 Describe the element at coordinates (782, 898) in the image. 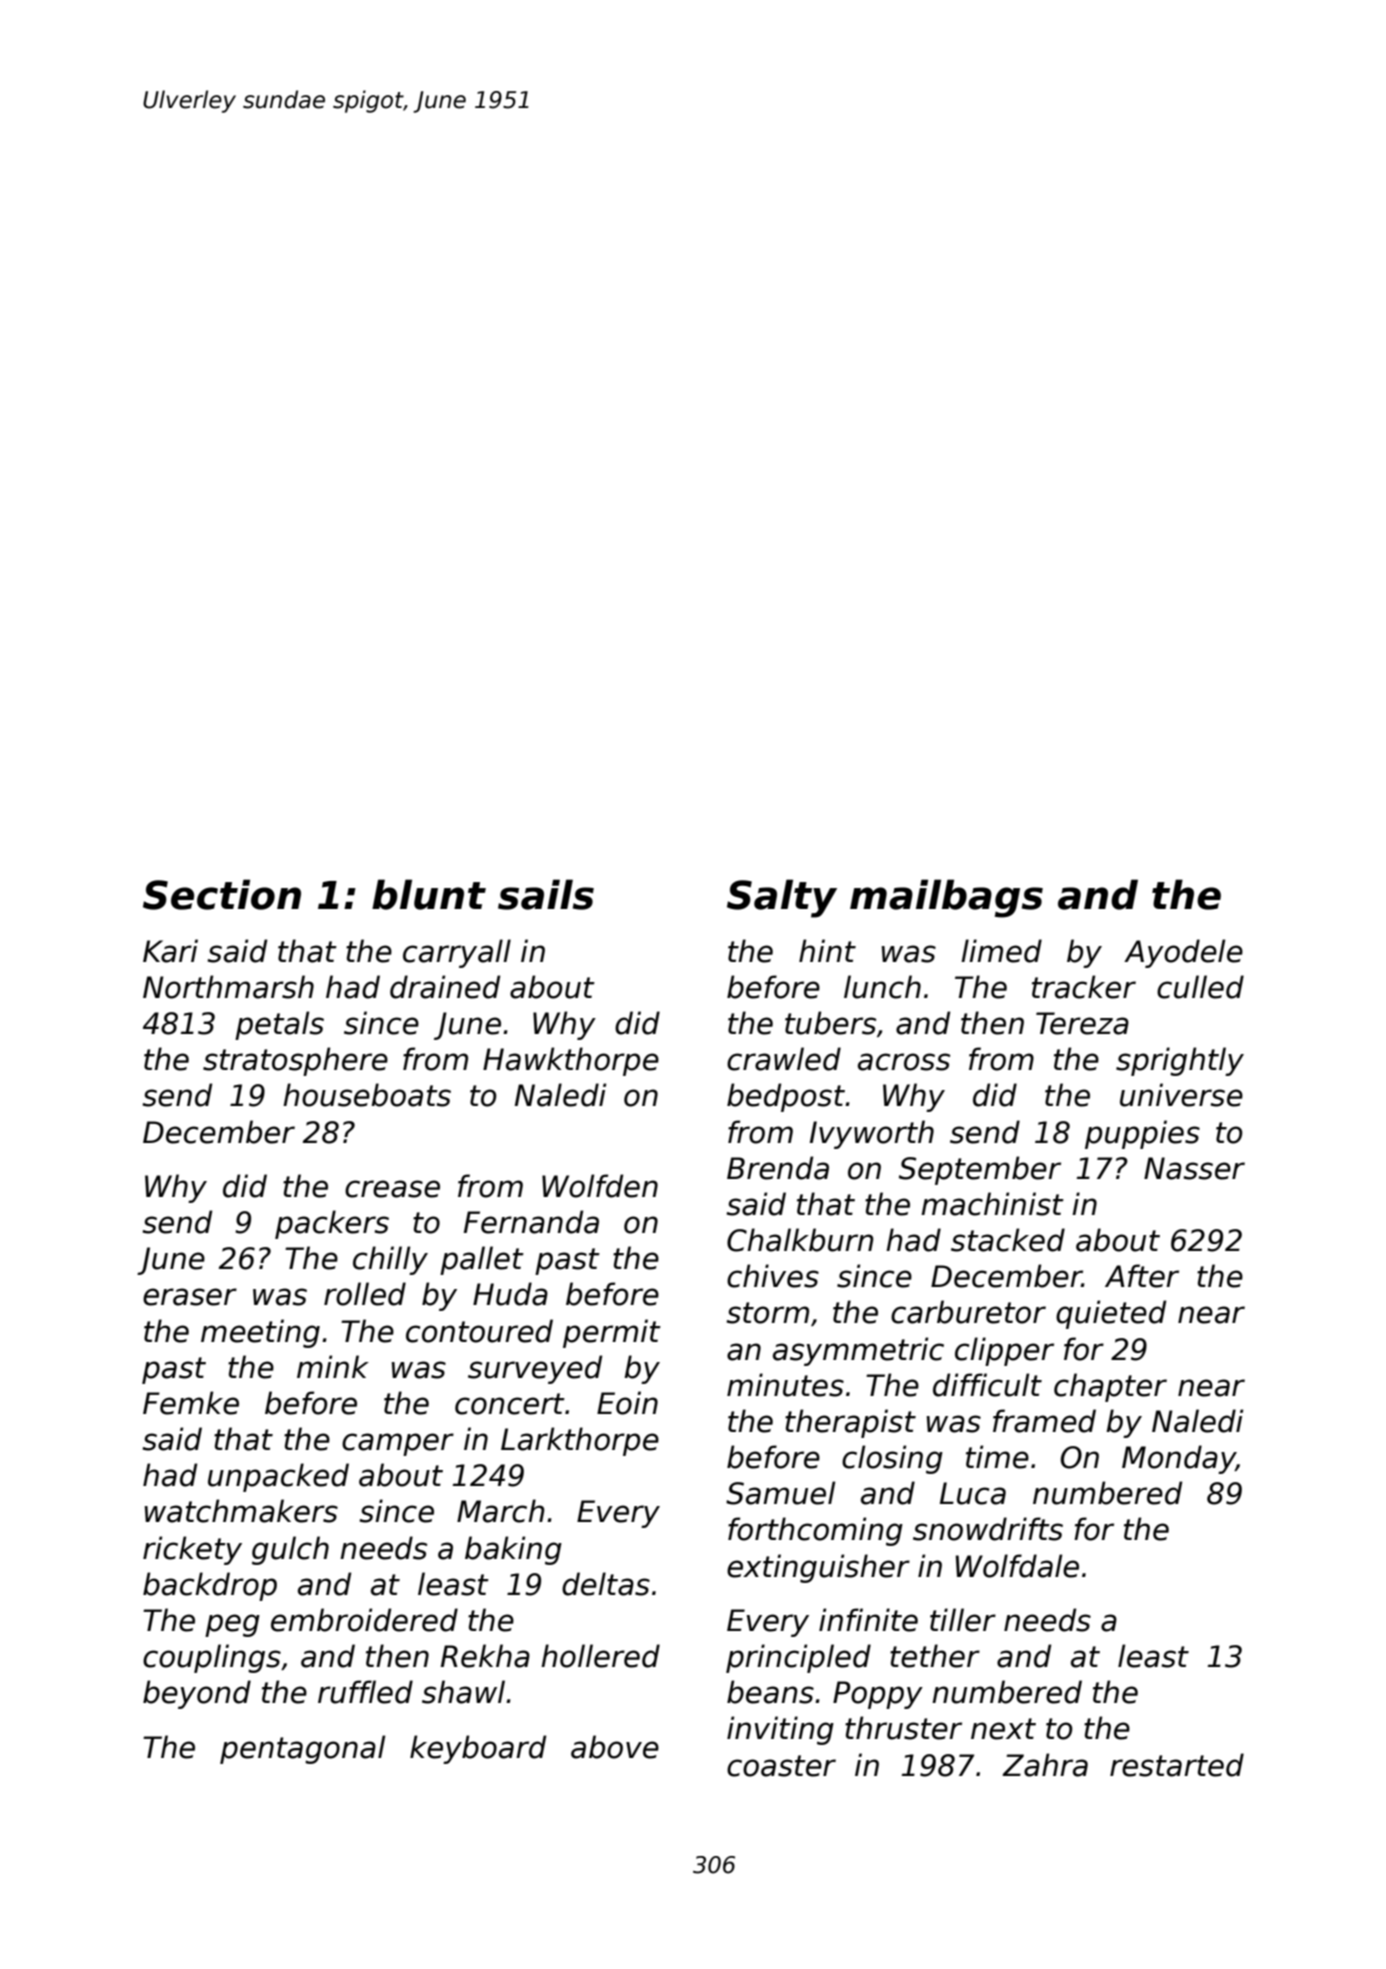

I see `Salty` at that location.
